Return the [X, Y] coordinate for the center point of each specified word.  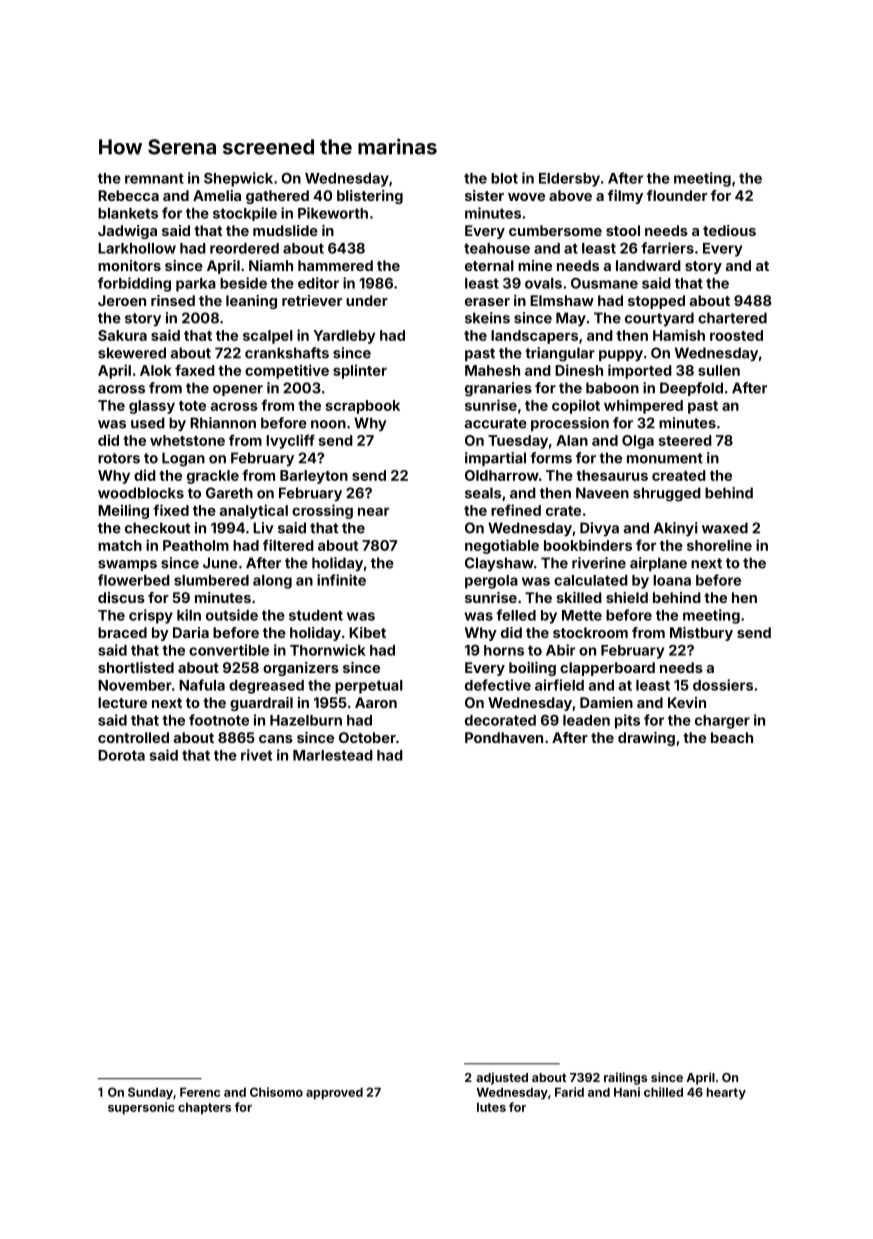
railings [625, 1078]
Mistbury [701, 634]
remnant [154, 178]
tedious [729, 230]
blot [504, 178]
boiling [532, 669]
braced [122, 632]
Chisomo [276, 1092]
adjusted [502, 1078]
